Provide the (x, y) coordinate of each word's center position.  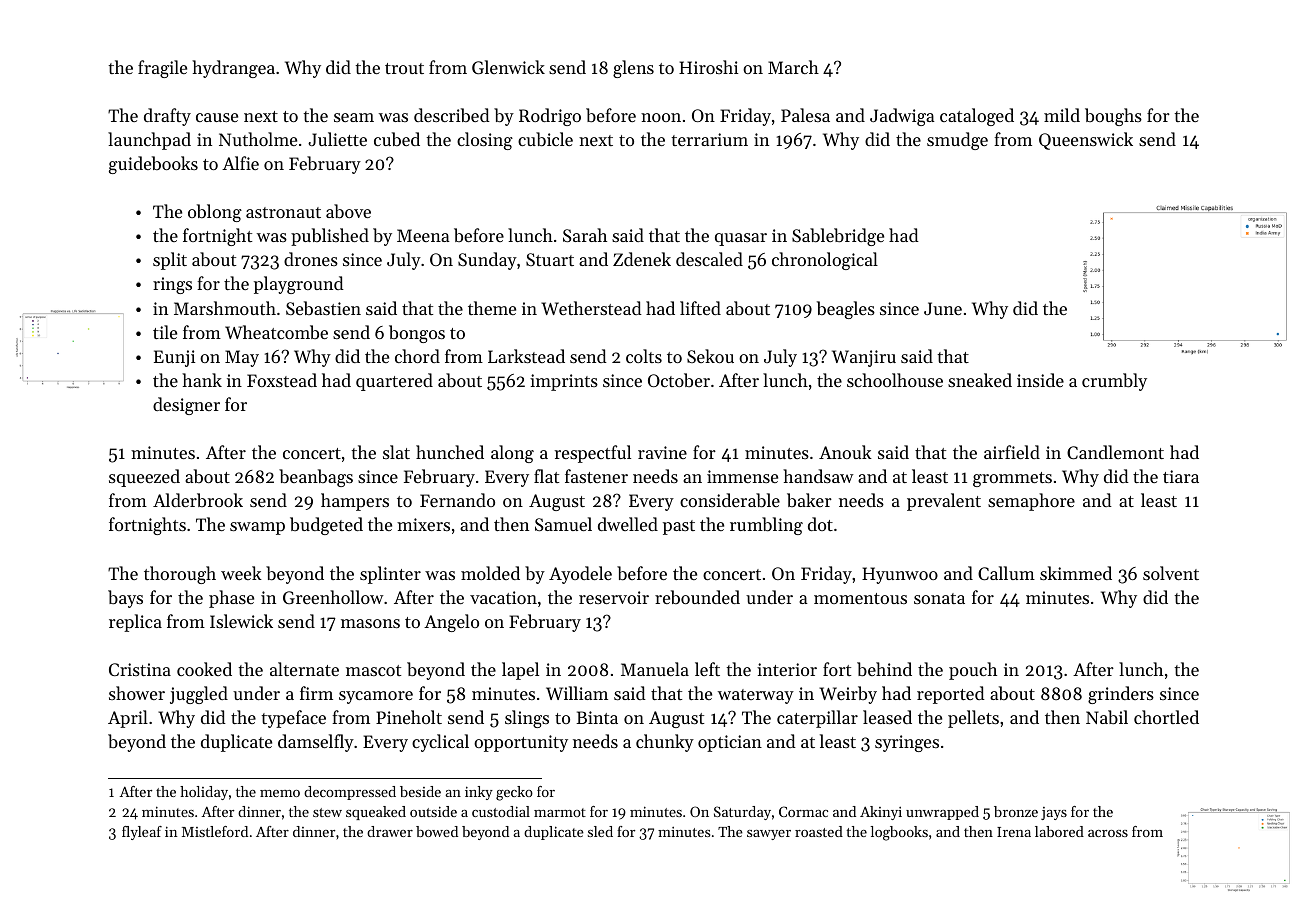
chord (417, 356)
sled (600, 831)
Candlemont (1115, 452)
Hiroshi (708, 67)
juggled (199, 695)
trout (404, 68)
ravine (662, 452)
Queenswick (1086, 141)
